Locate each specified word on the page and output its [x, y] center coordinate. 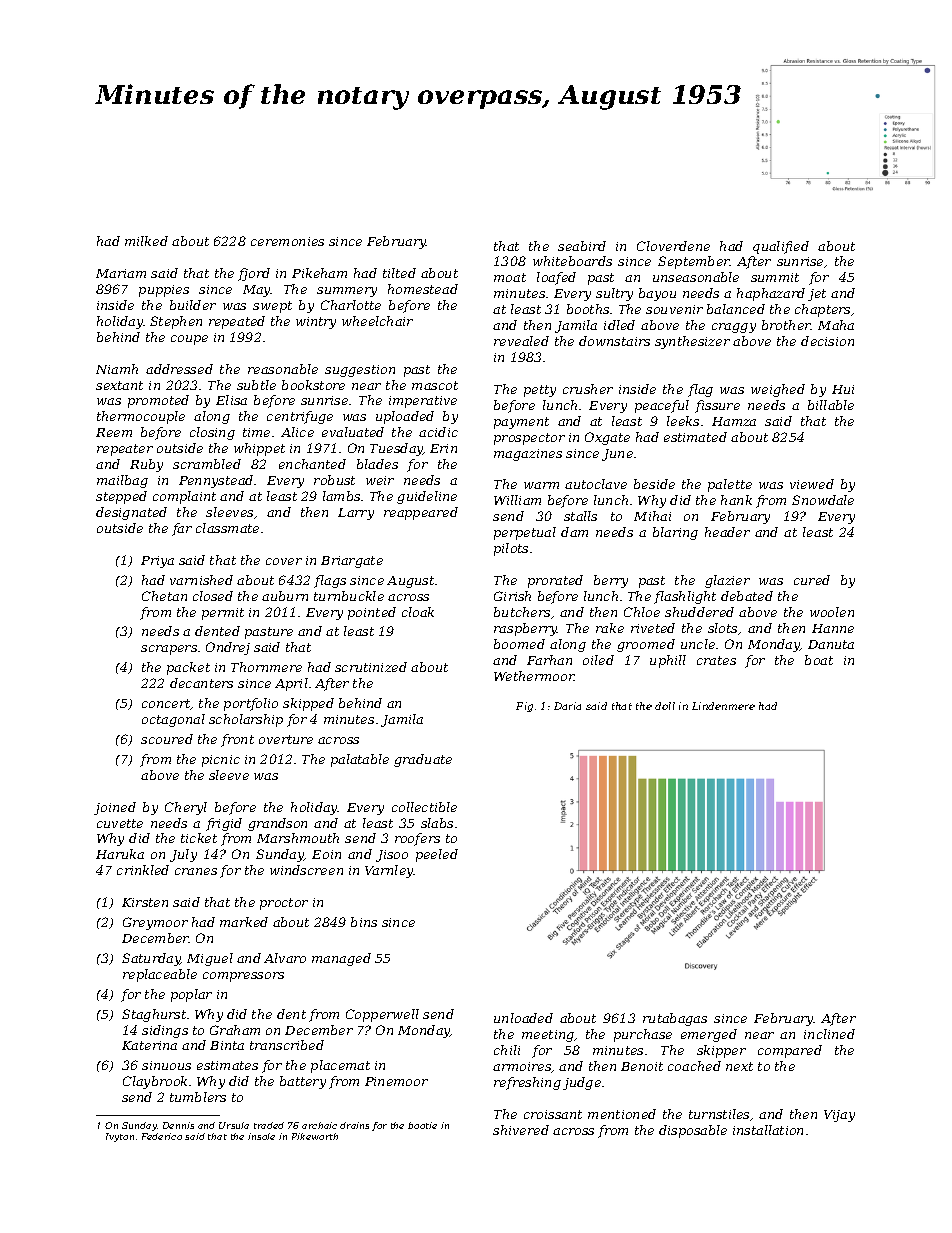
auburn [285, 596]
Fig [524, 707]
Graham [235, 1030]
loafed [556, 278]
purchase [643, 1035]
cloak [418, 612]
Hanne [833, 628]
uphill [668, 661]
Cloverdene [673, 246]
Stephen [176, 322]
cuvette [120, 823]
